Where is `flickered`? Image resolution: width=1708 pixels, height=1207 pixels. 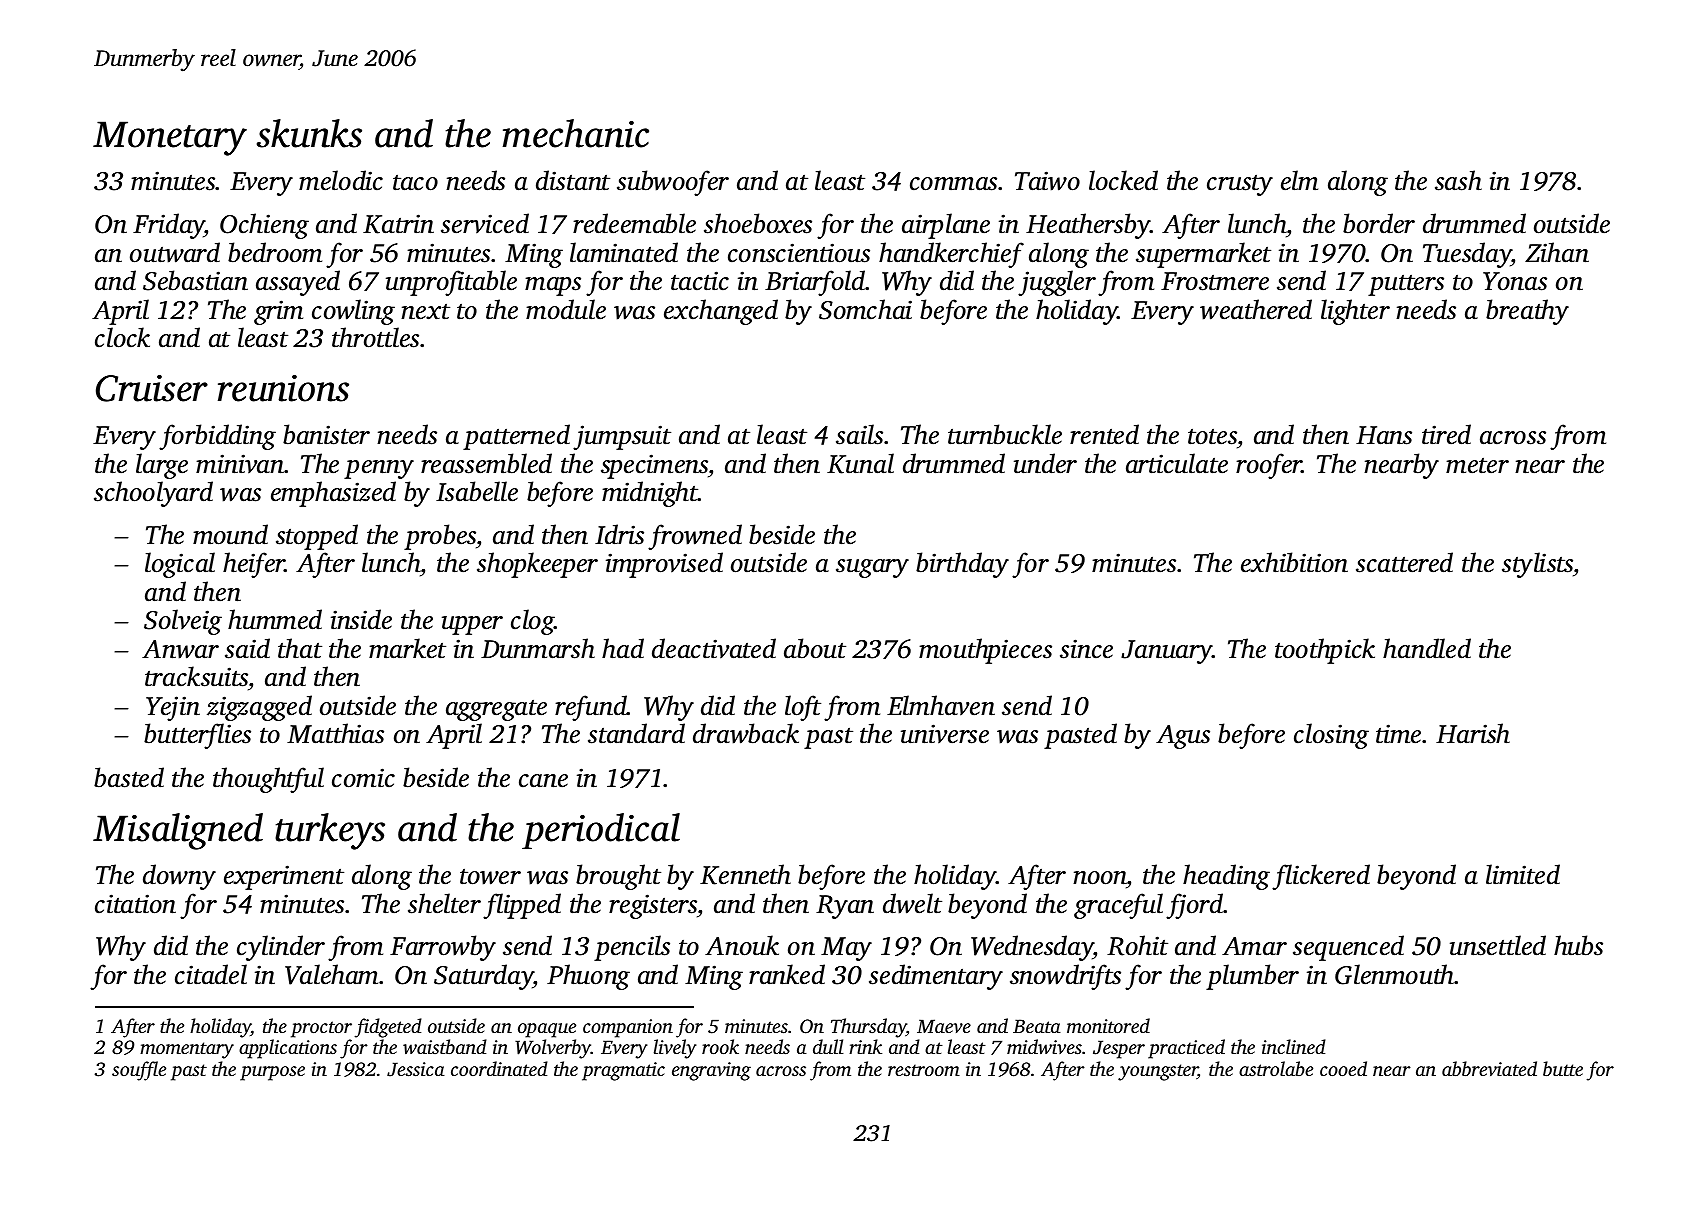
flickered is located at coordinates (1321, 877).
